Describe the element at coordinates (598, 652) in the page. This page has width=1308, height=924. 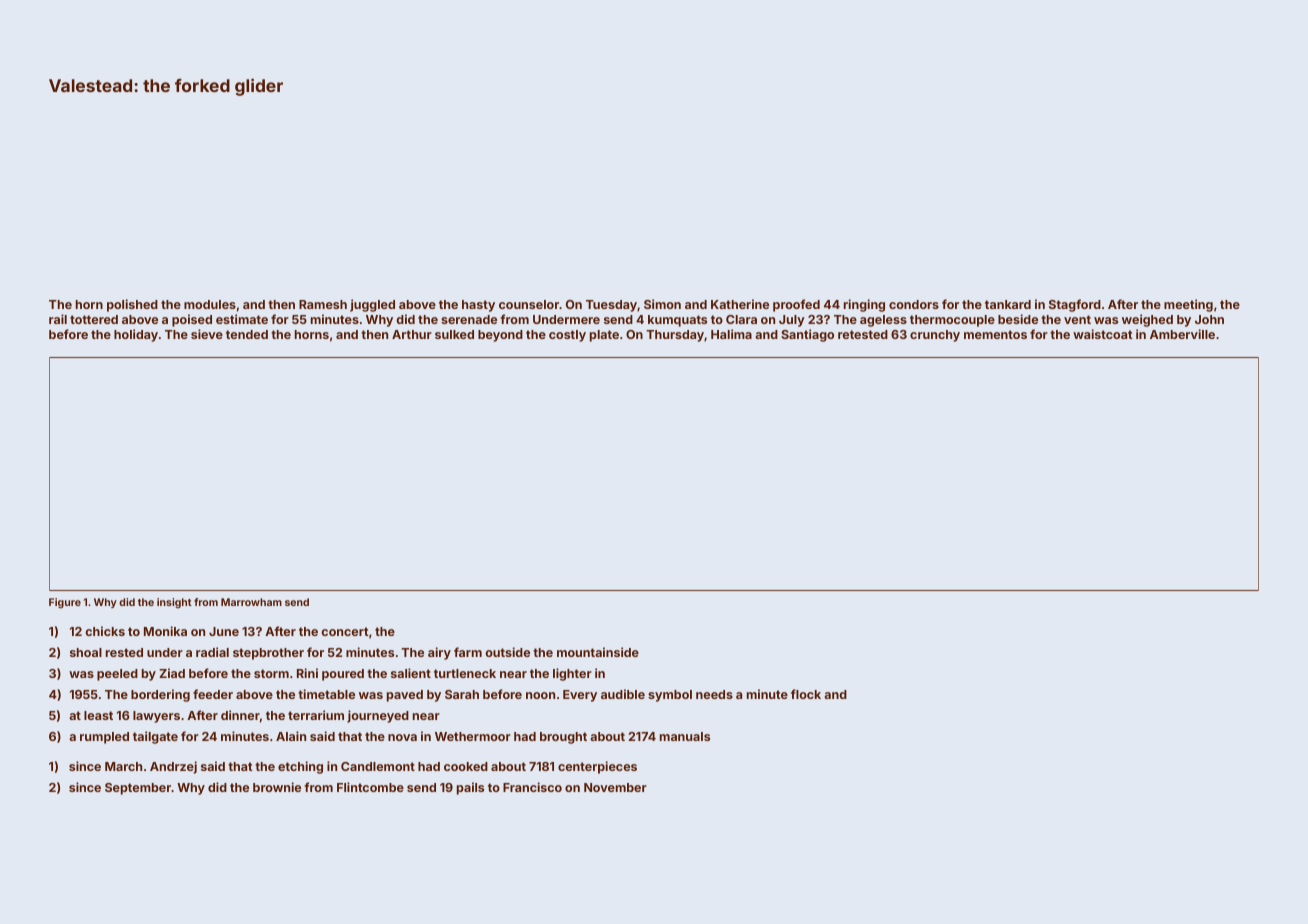
I see `mountainside` at that location.
